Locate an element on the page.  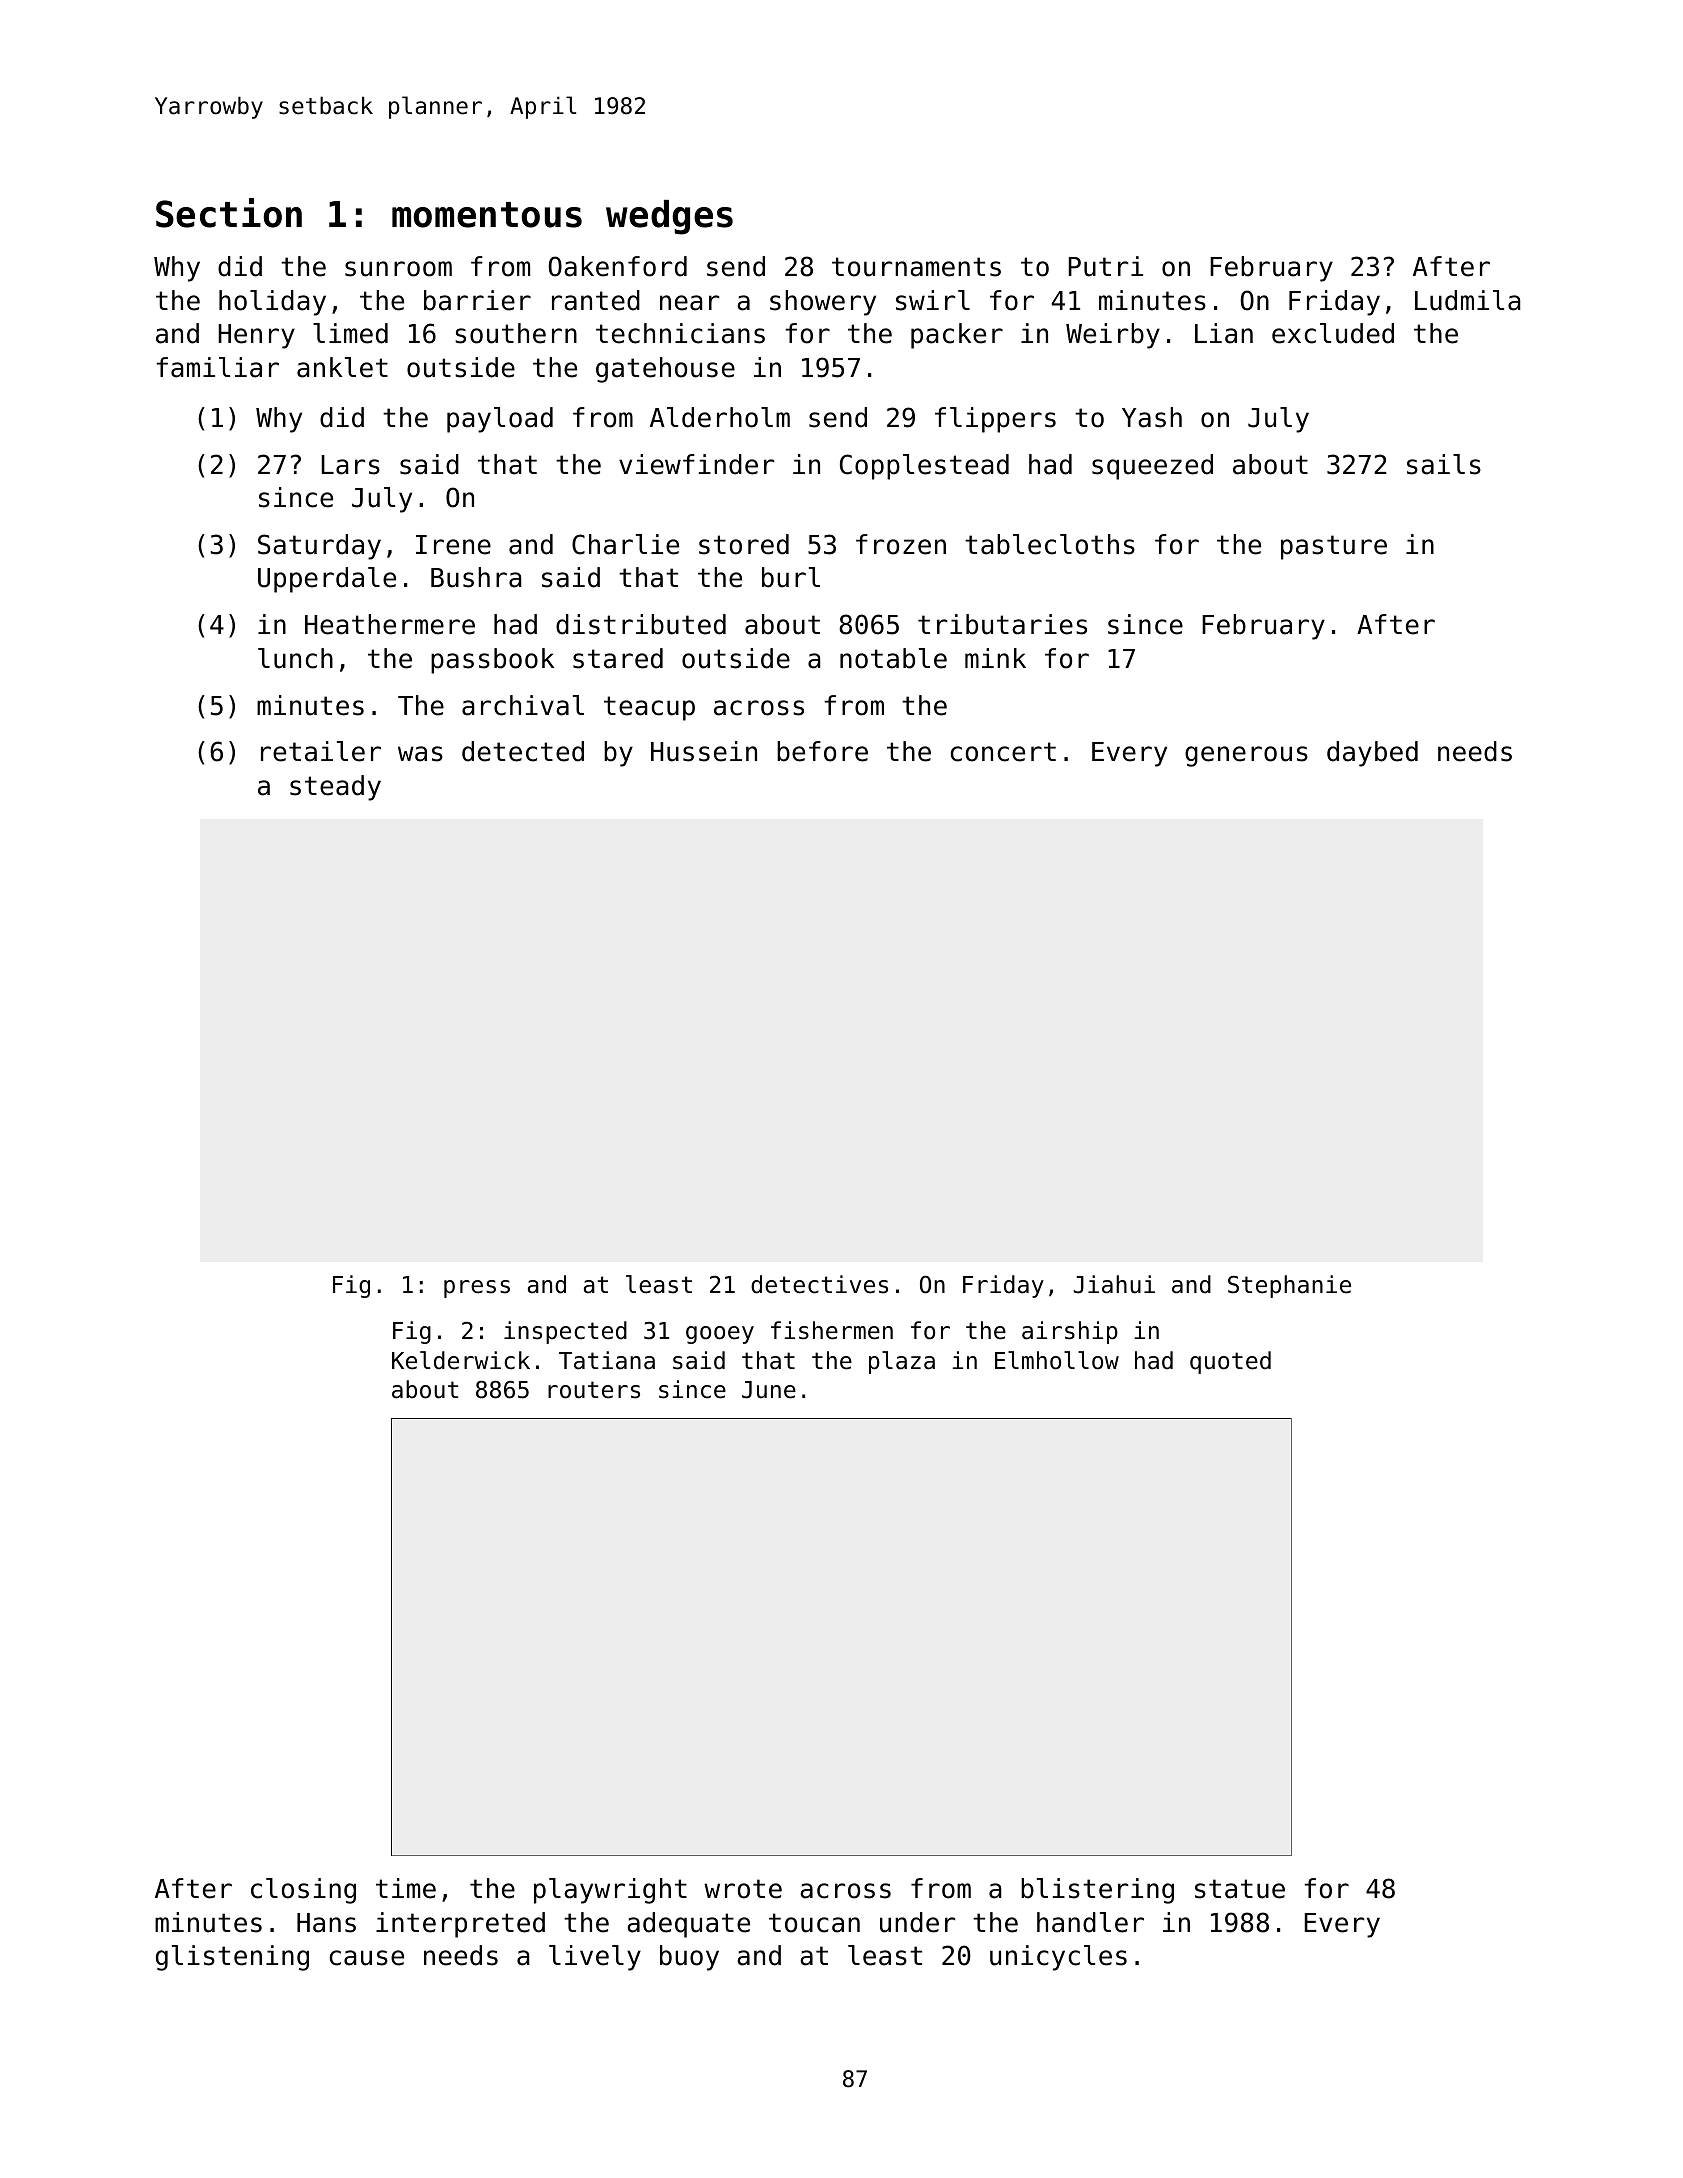
Section is located at coordinates (229, 213).
